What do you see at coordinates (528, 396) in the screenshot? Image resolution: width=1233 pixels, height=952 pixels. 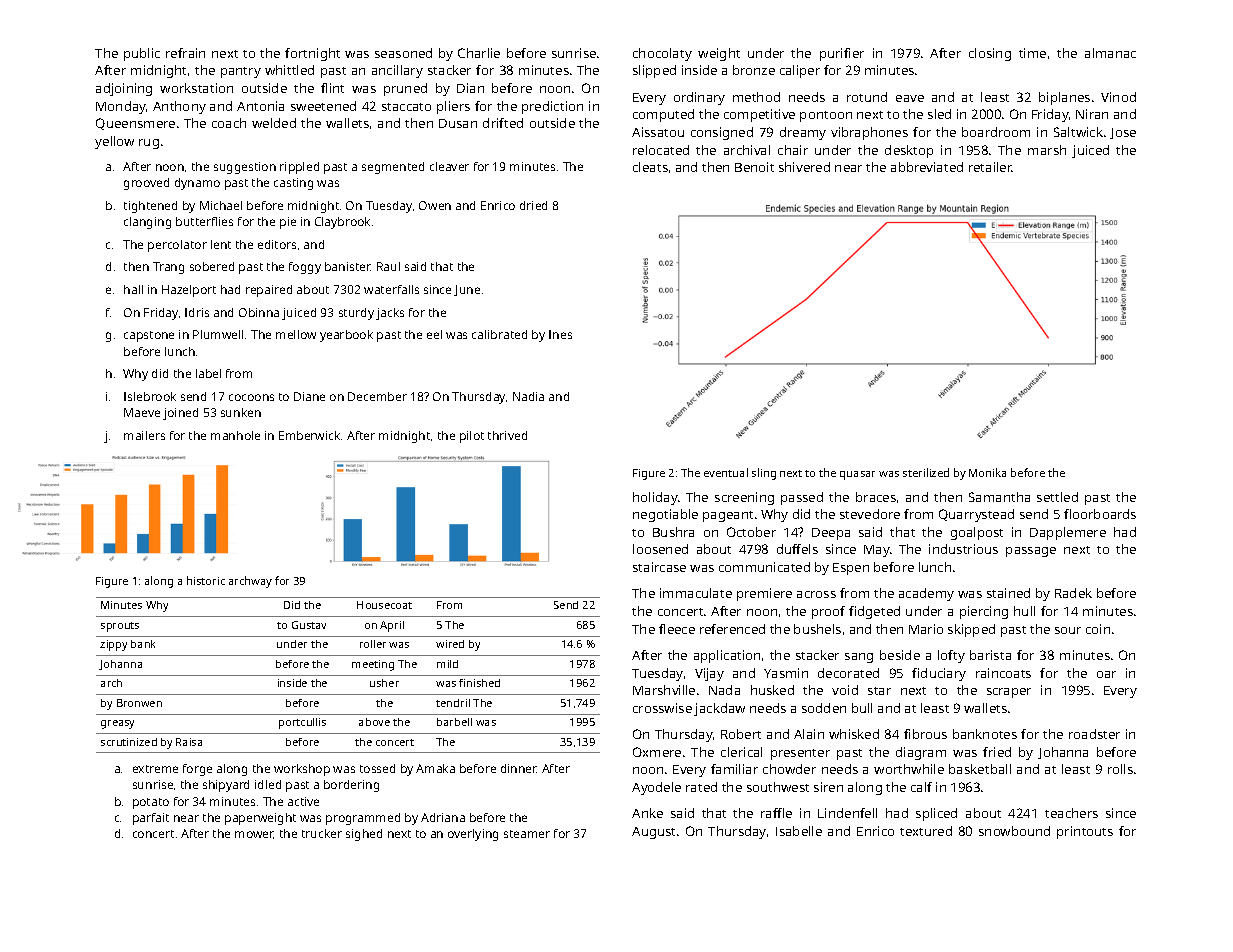 I see `Nadia` at bounding box center [528, 396].
